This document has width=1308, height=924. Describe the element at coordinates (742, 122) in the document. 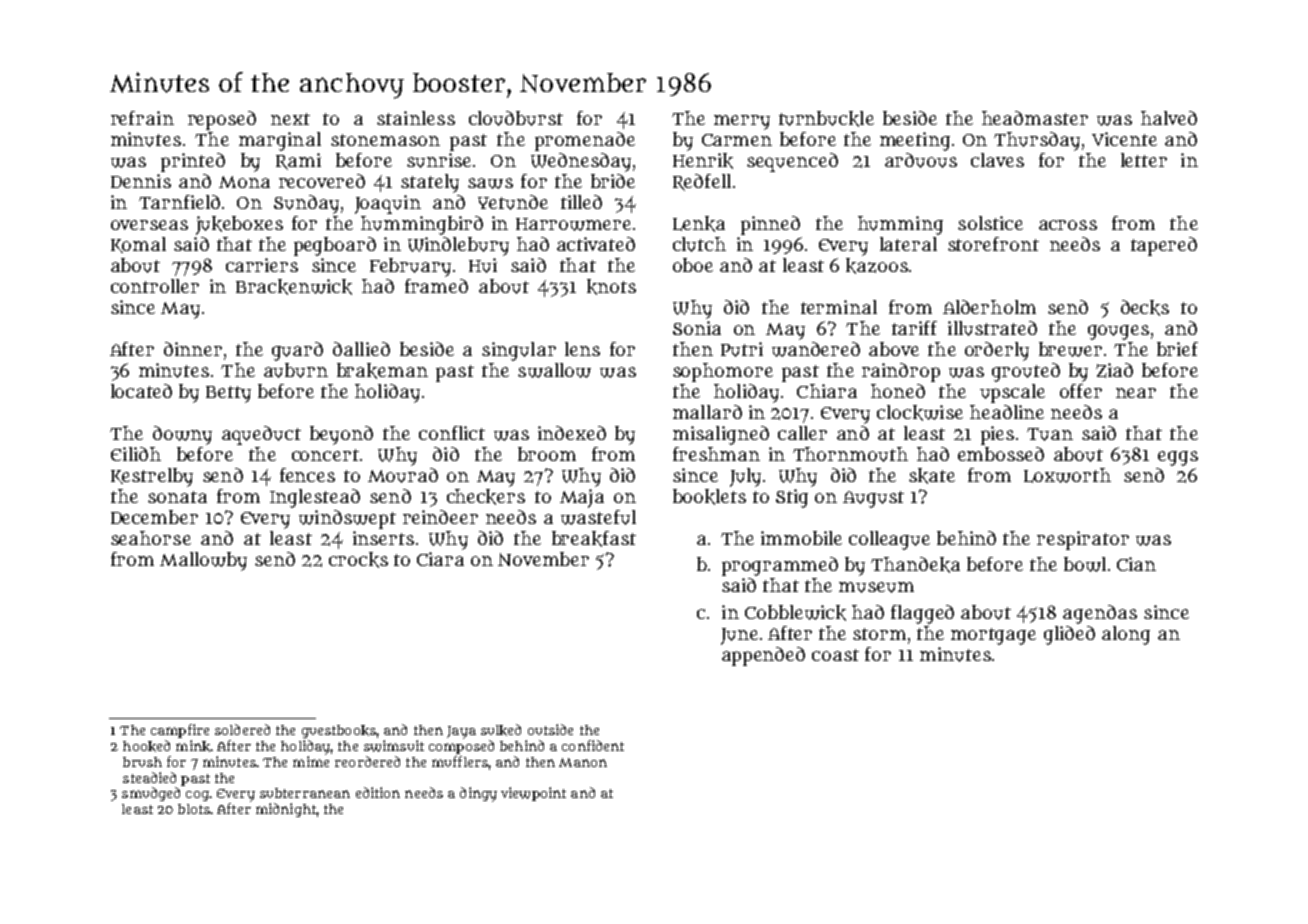

I see `merry` at that location.
